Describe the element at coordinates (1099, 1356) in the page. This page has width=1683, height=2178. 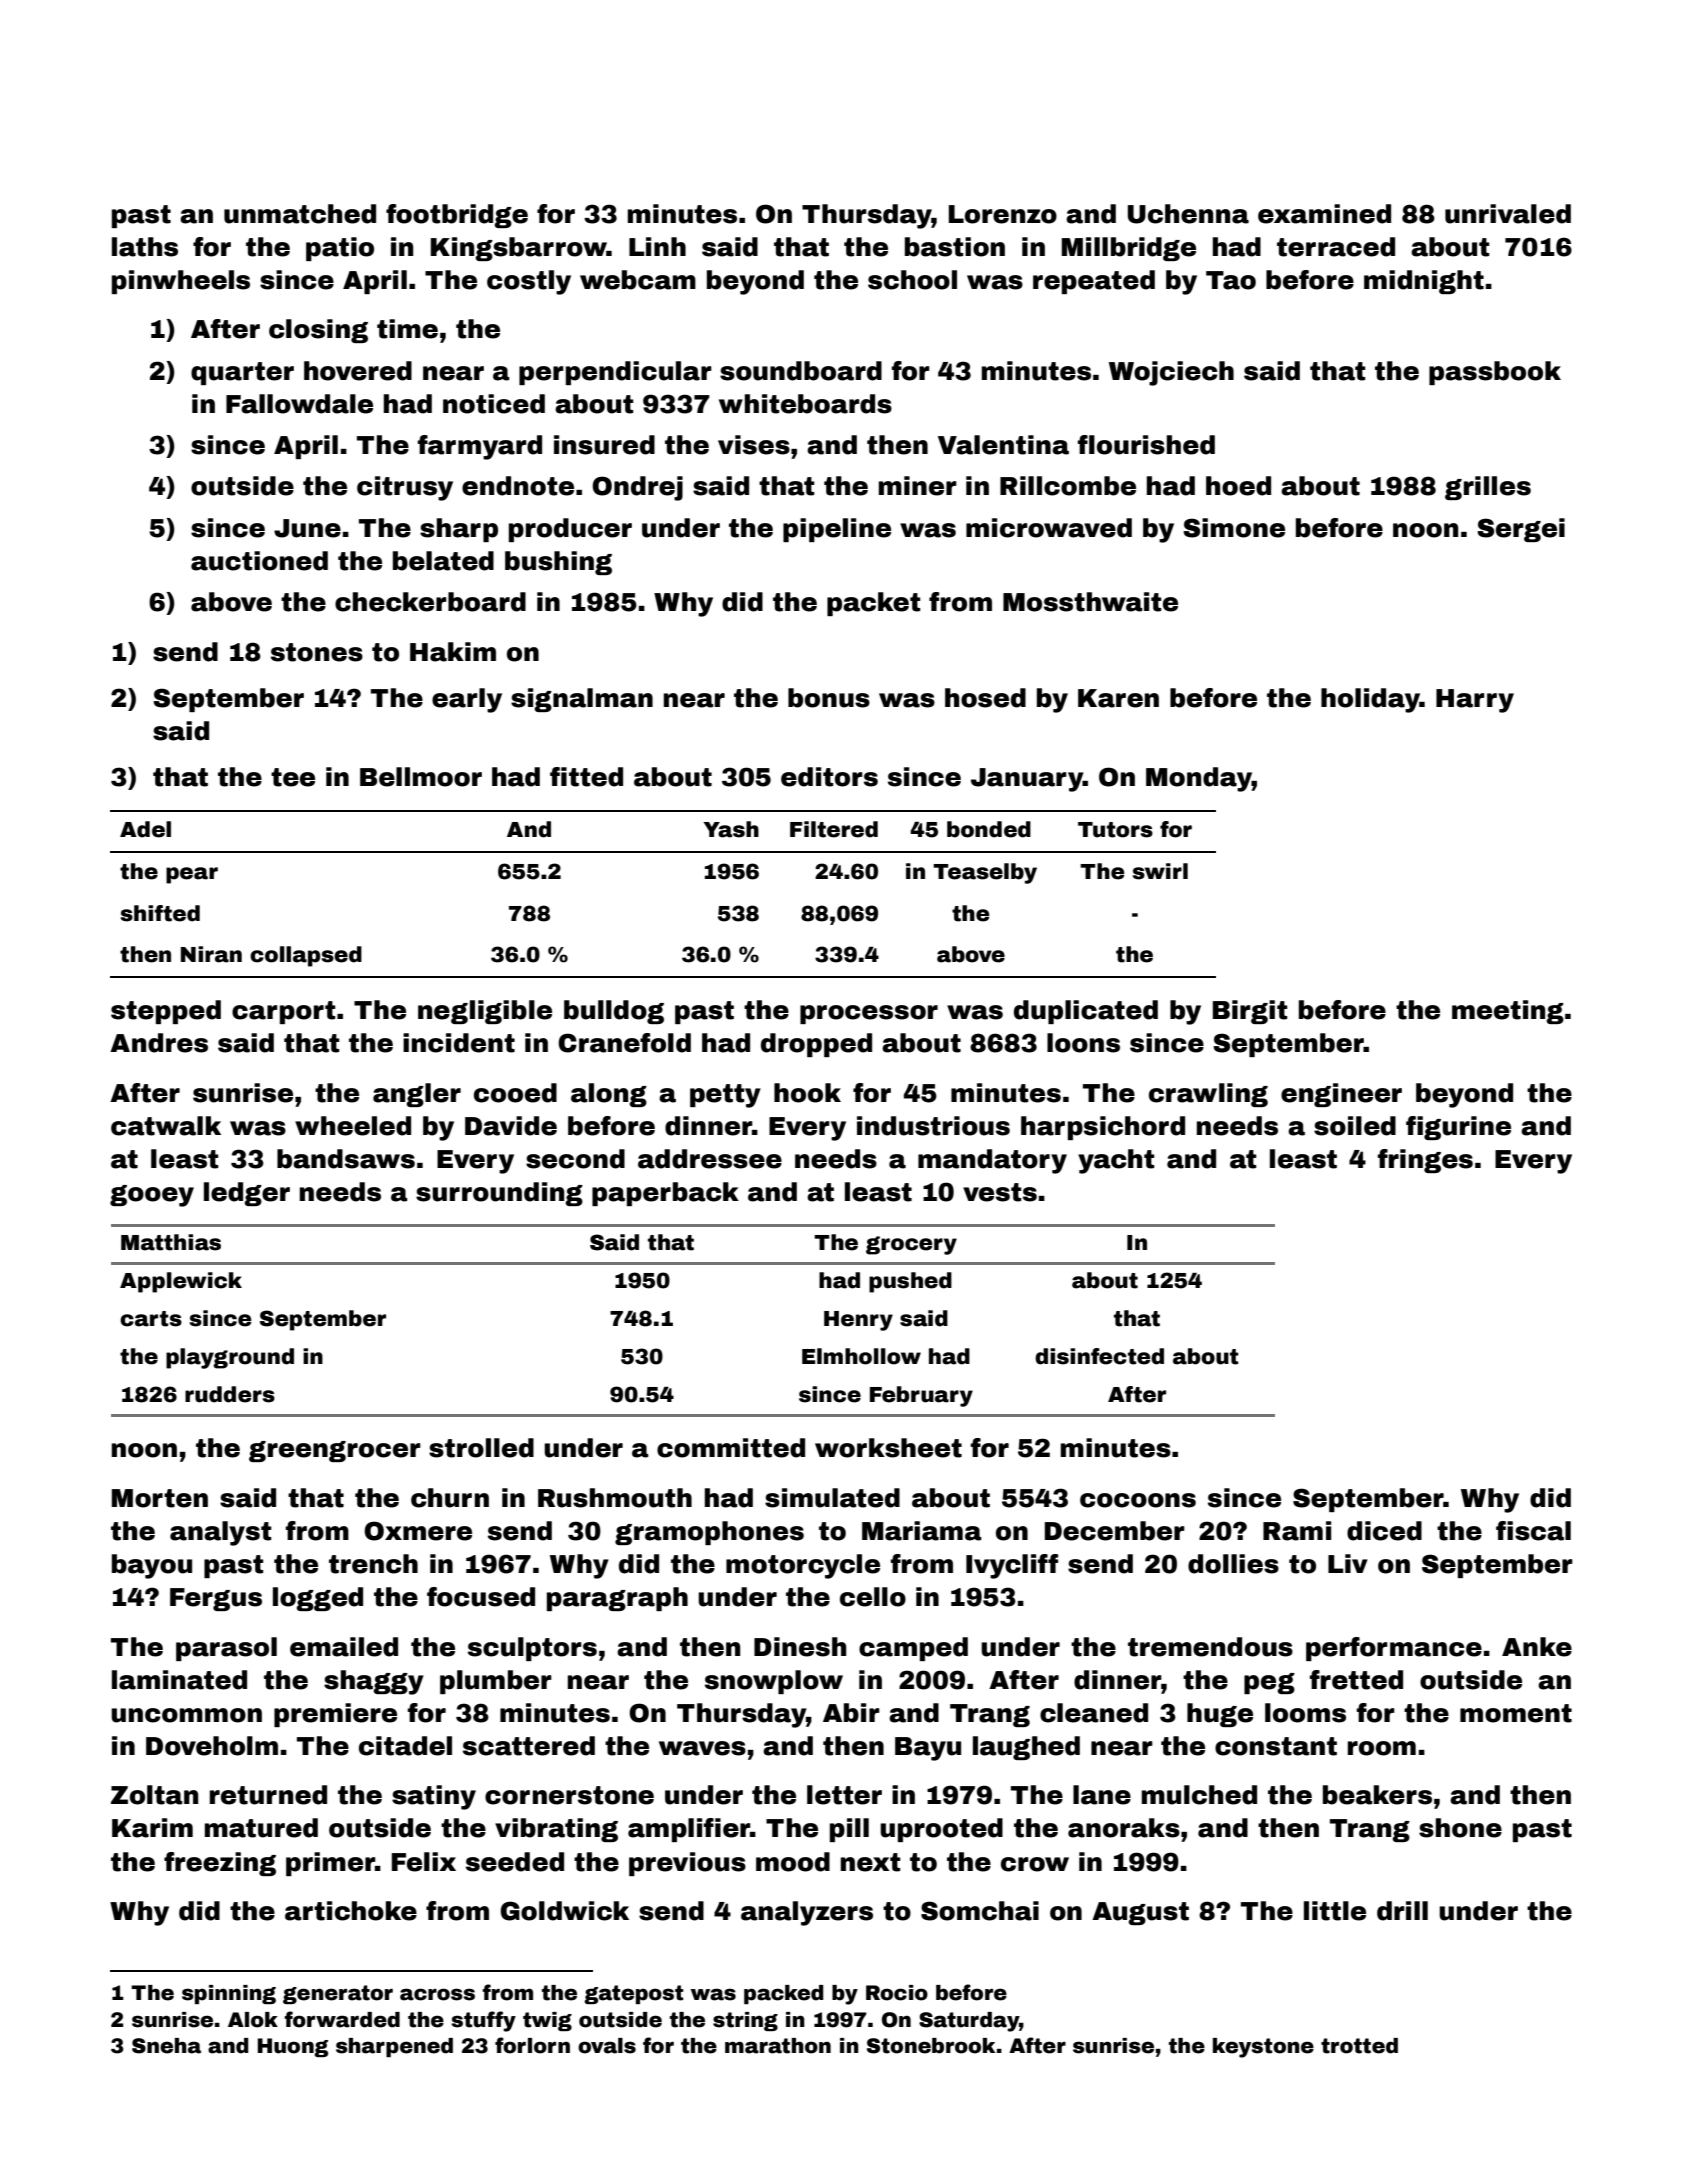
I see `disinfected` at that location.
